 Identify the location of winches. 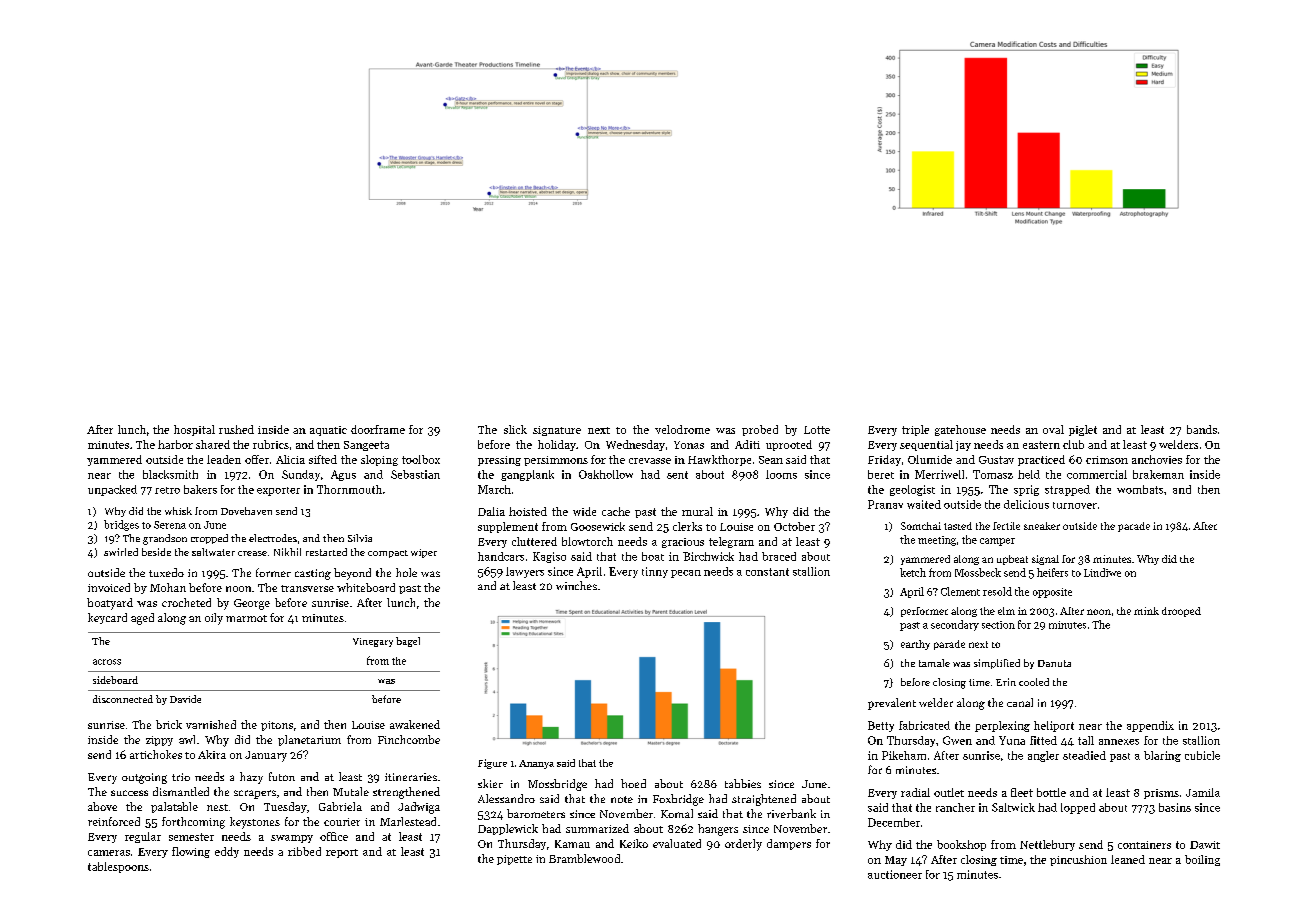
(576, 585).
